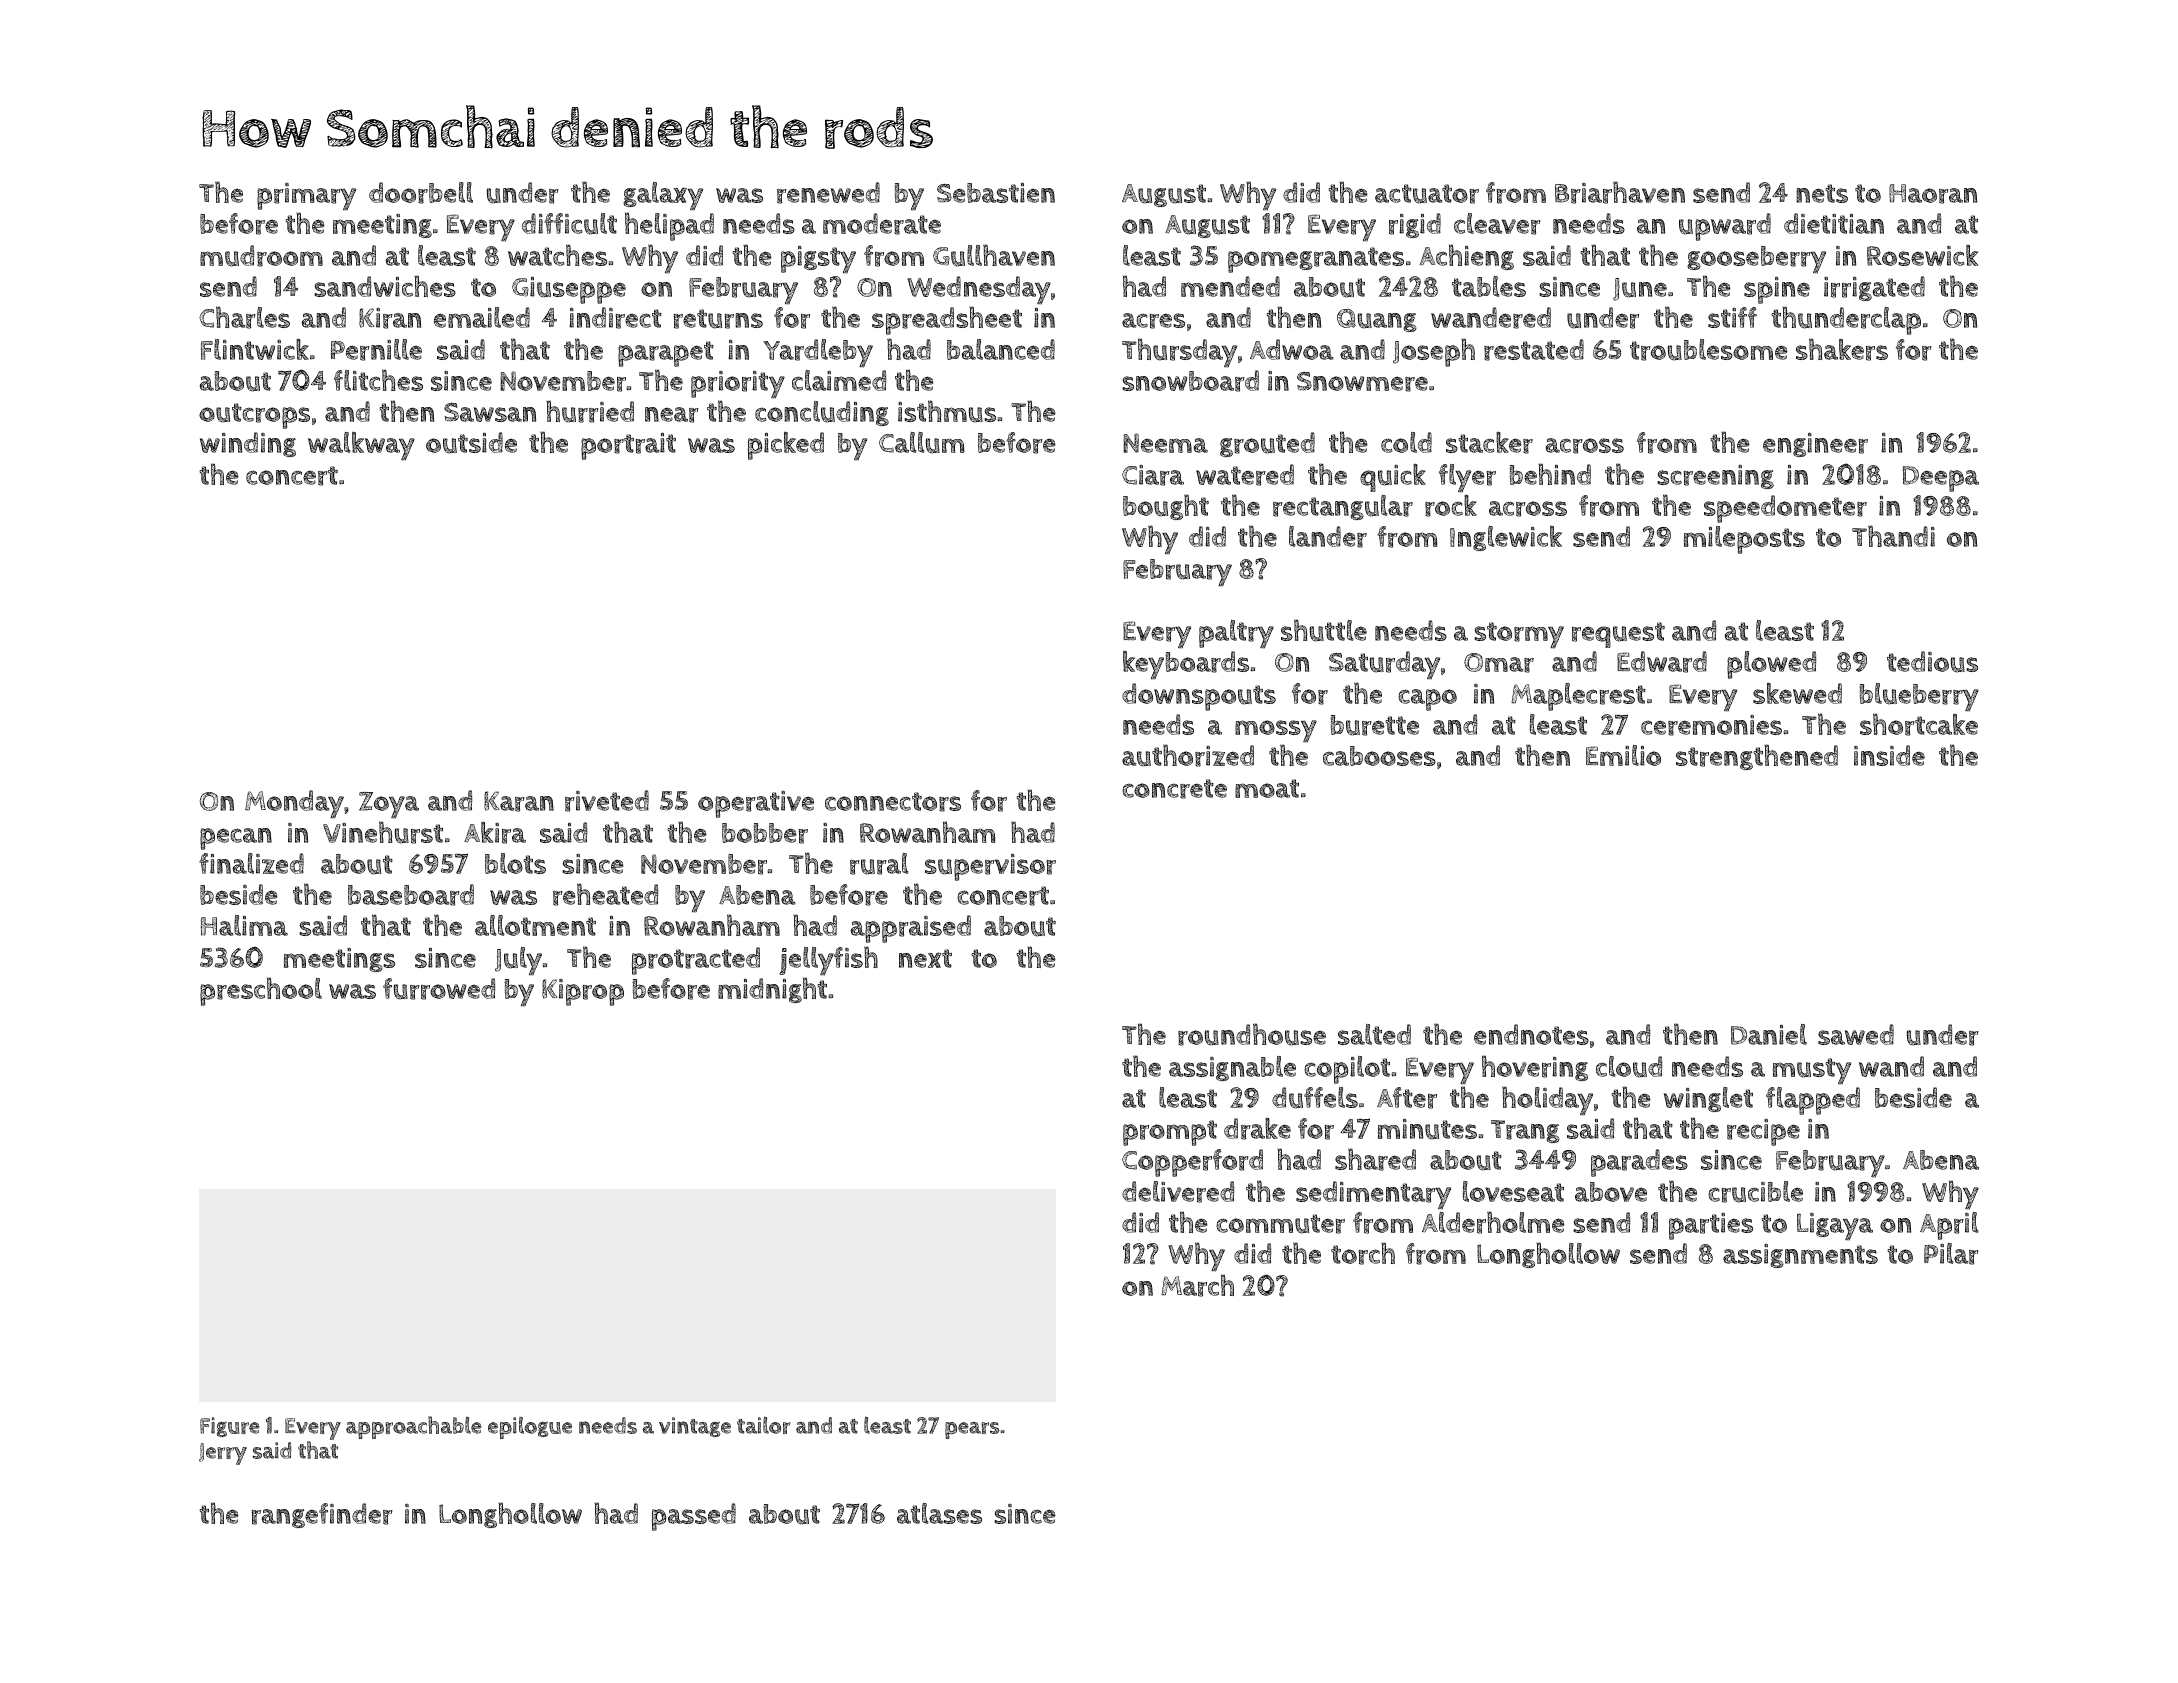 Image resolution: width=2178 pixels, height=1683 pixels. Describe the element at coordinates (1812, 1071) in the document. I see `musty` at that location.
